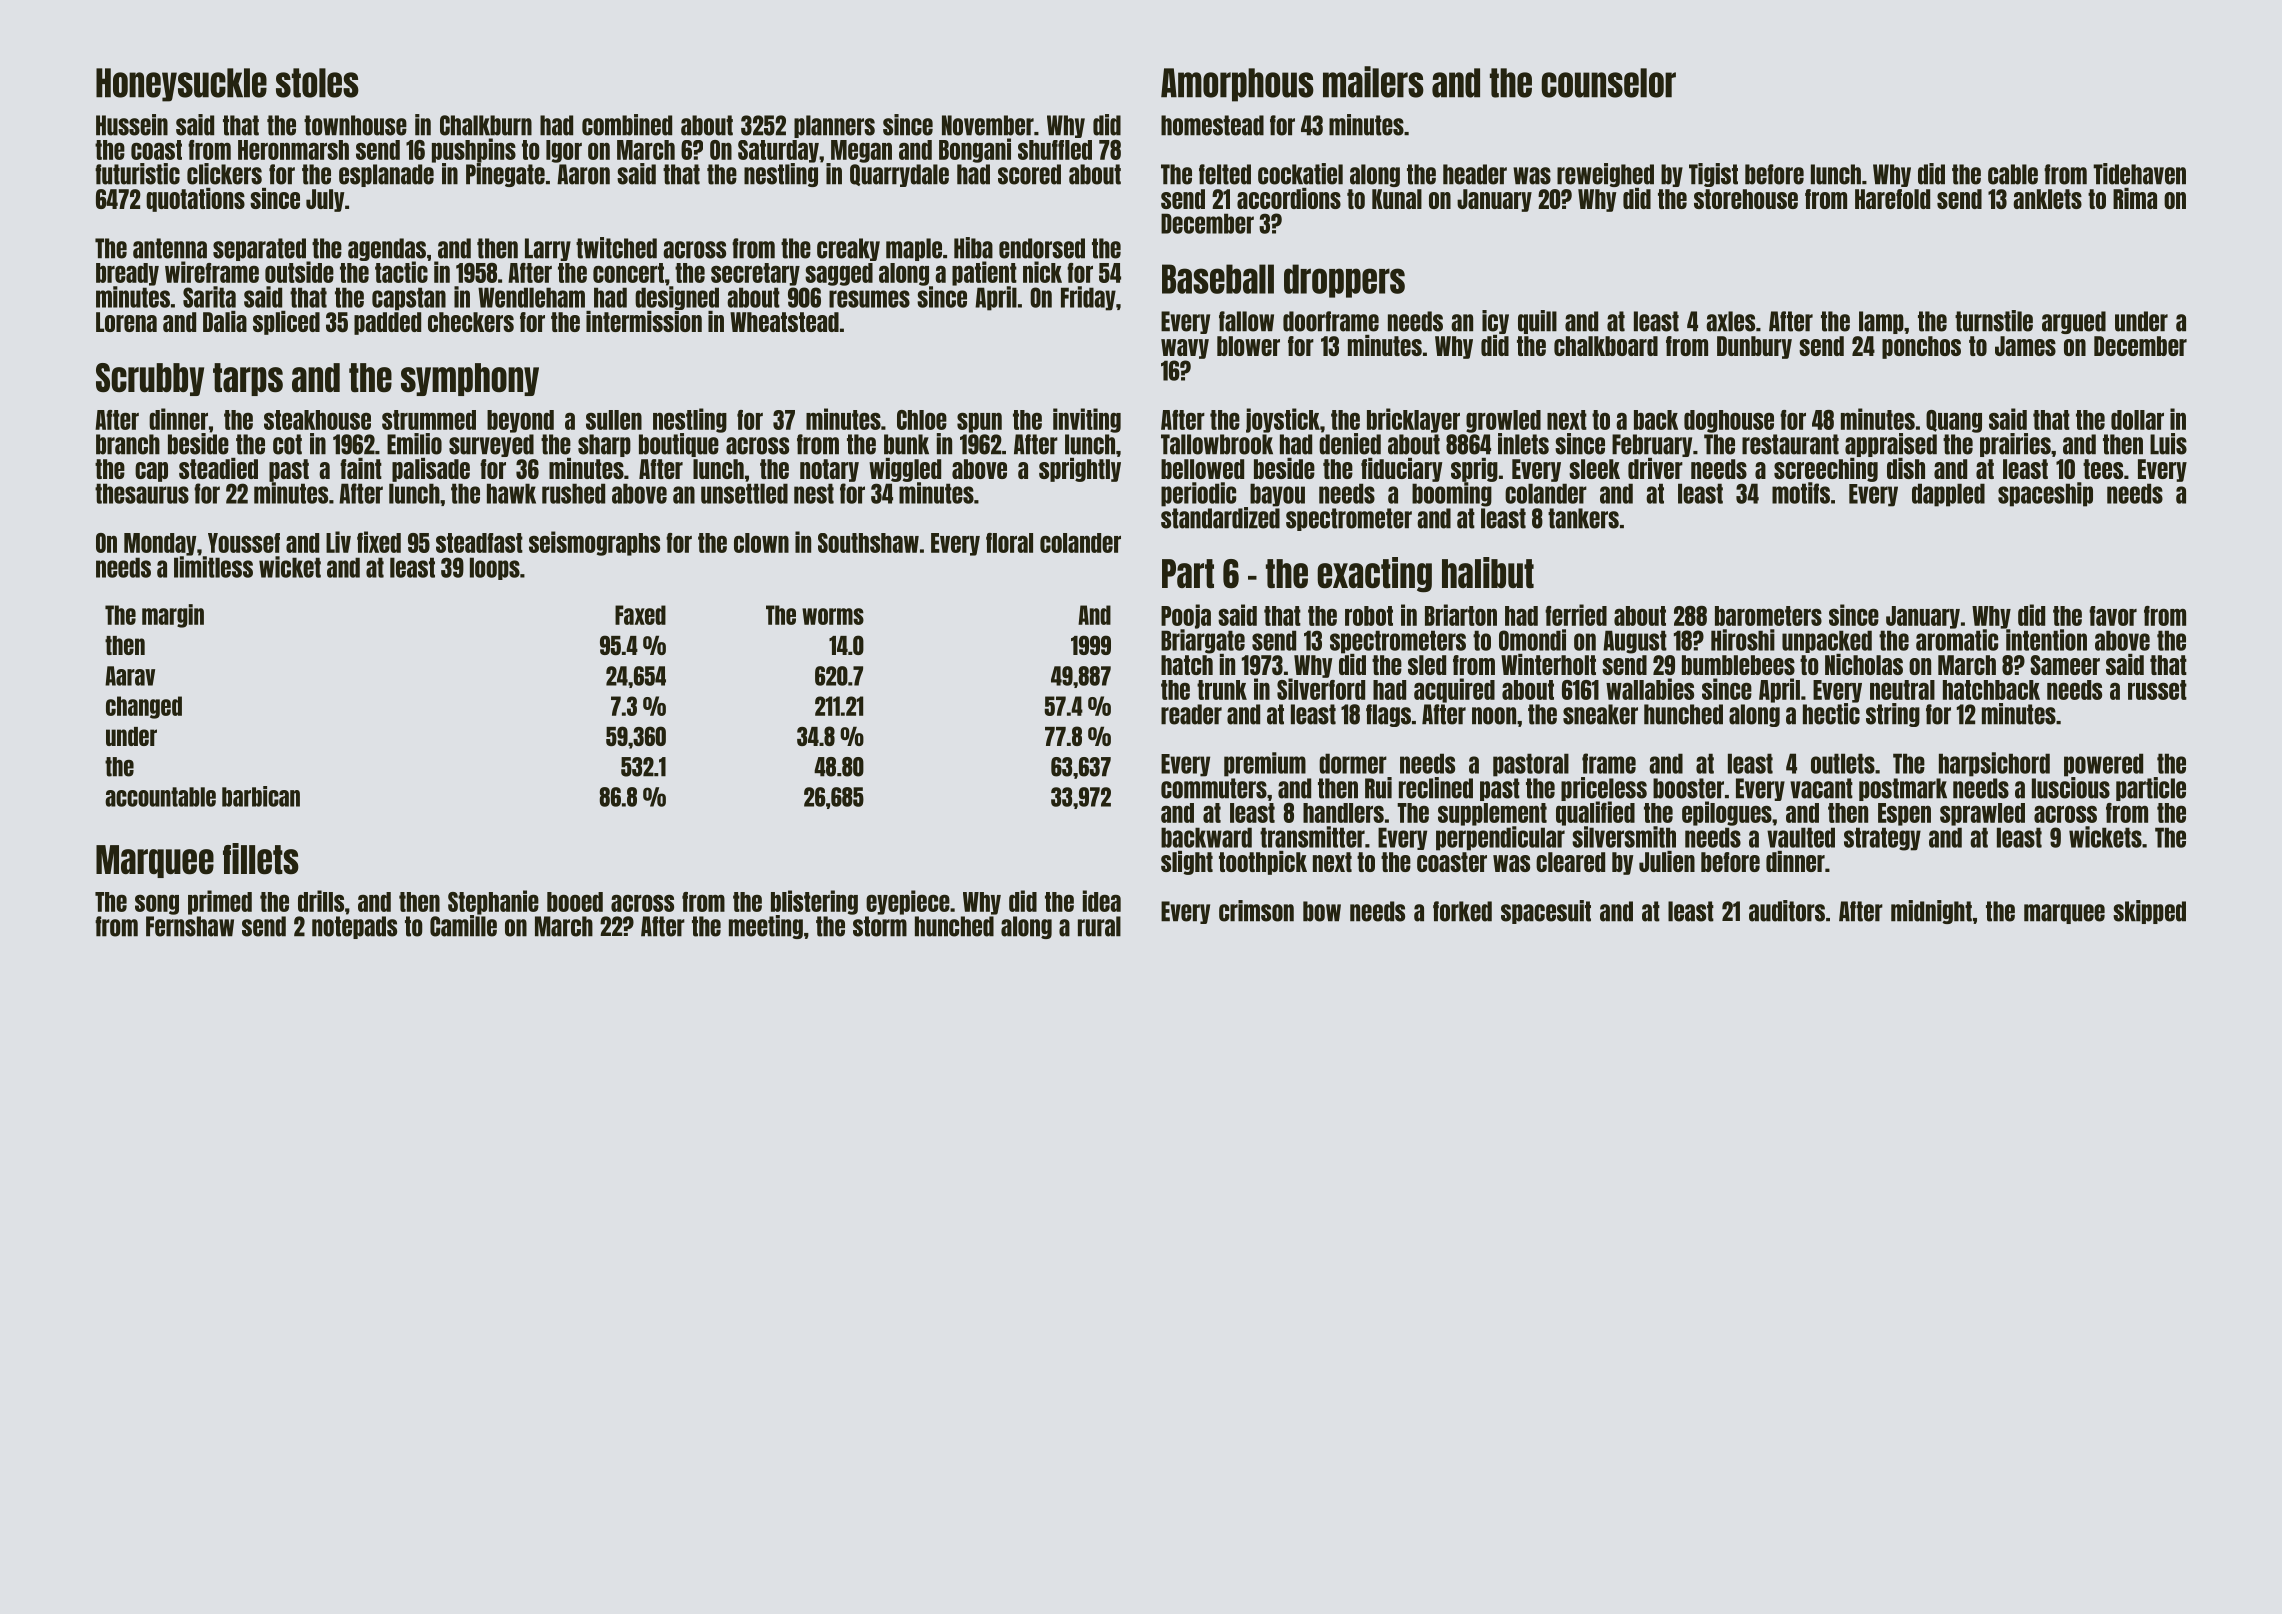 The image size is (2282, 1614). What do you see at coordinates (988, 125) in the screenshot?
I see `November` at bounding box center [988, 125].
